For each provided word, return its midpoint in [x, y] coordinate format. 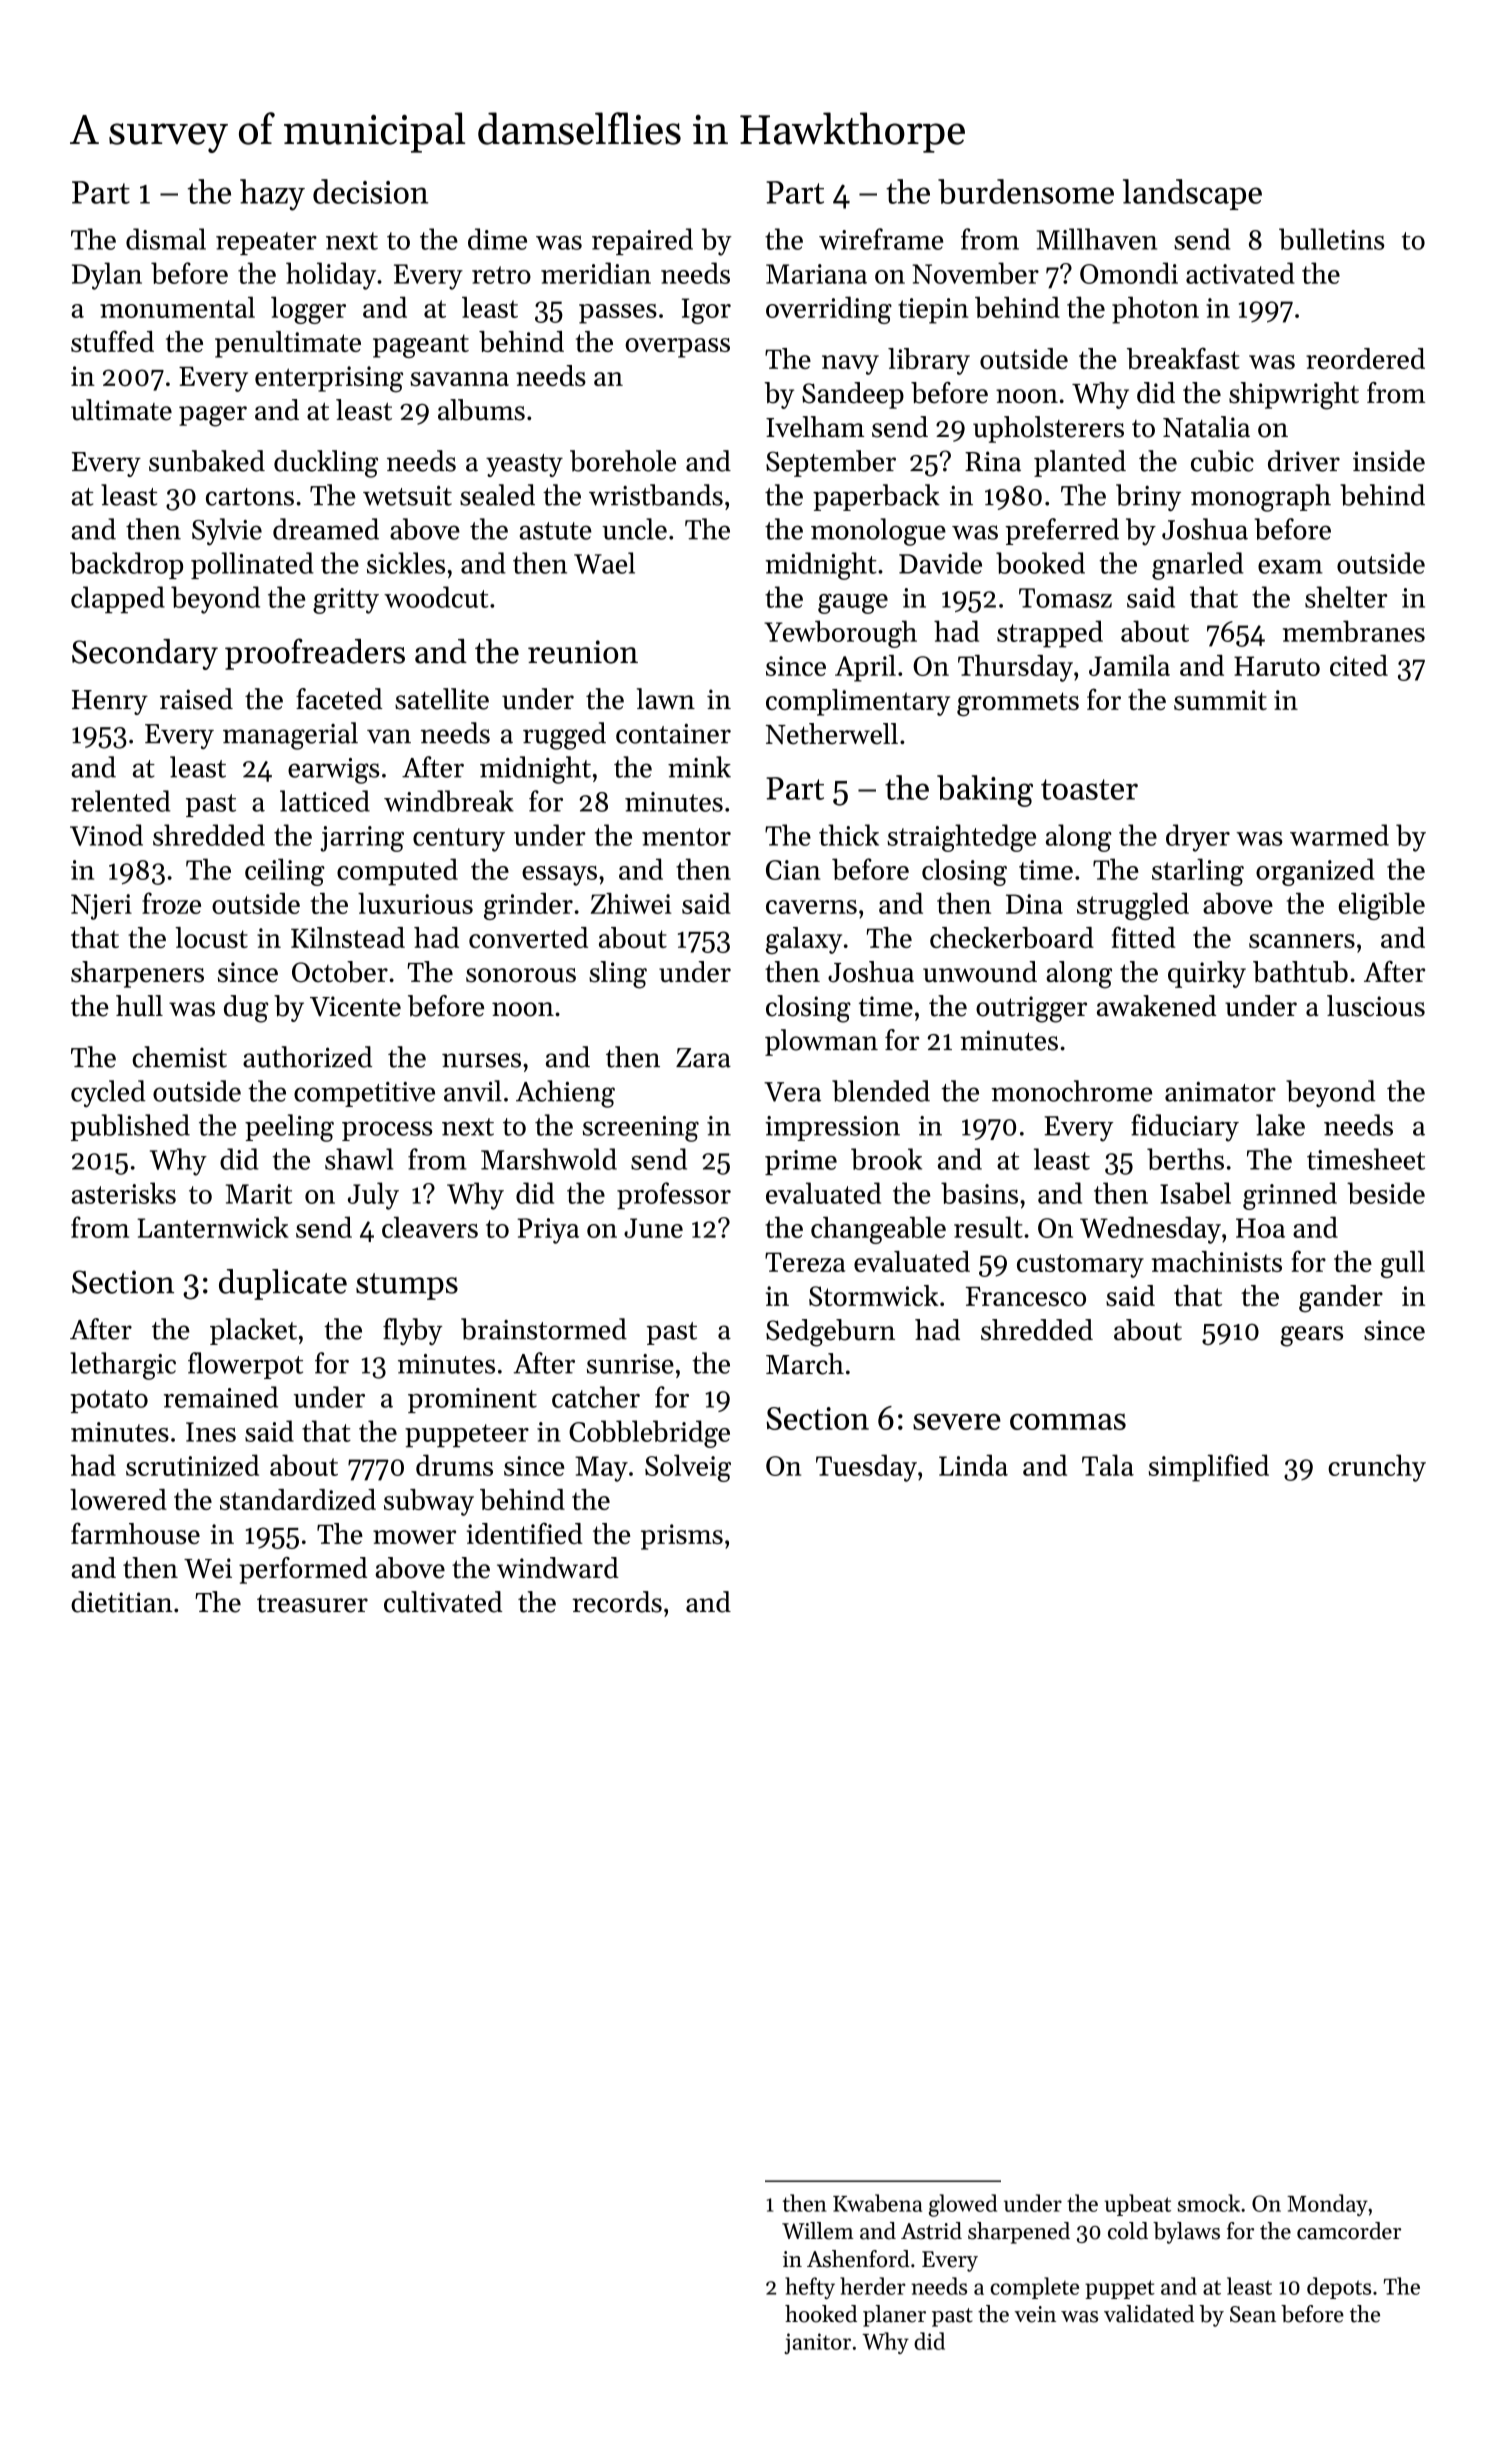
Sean [1253, 2314]
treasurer [312, 1604]
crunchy [1377, 1468]
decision [370, 191]
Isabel [1195, 1193]
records [617, 1602]
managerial [290, 736]
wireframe [881, 239]
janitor [817, 2343]
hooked [821, 2314]
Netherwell [832, 734]
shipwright [1294, 396]
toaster [1089, 789]
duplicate [283, 1284]
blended [881, 1091]
